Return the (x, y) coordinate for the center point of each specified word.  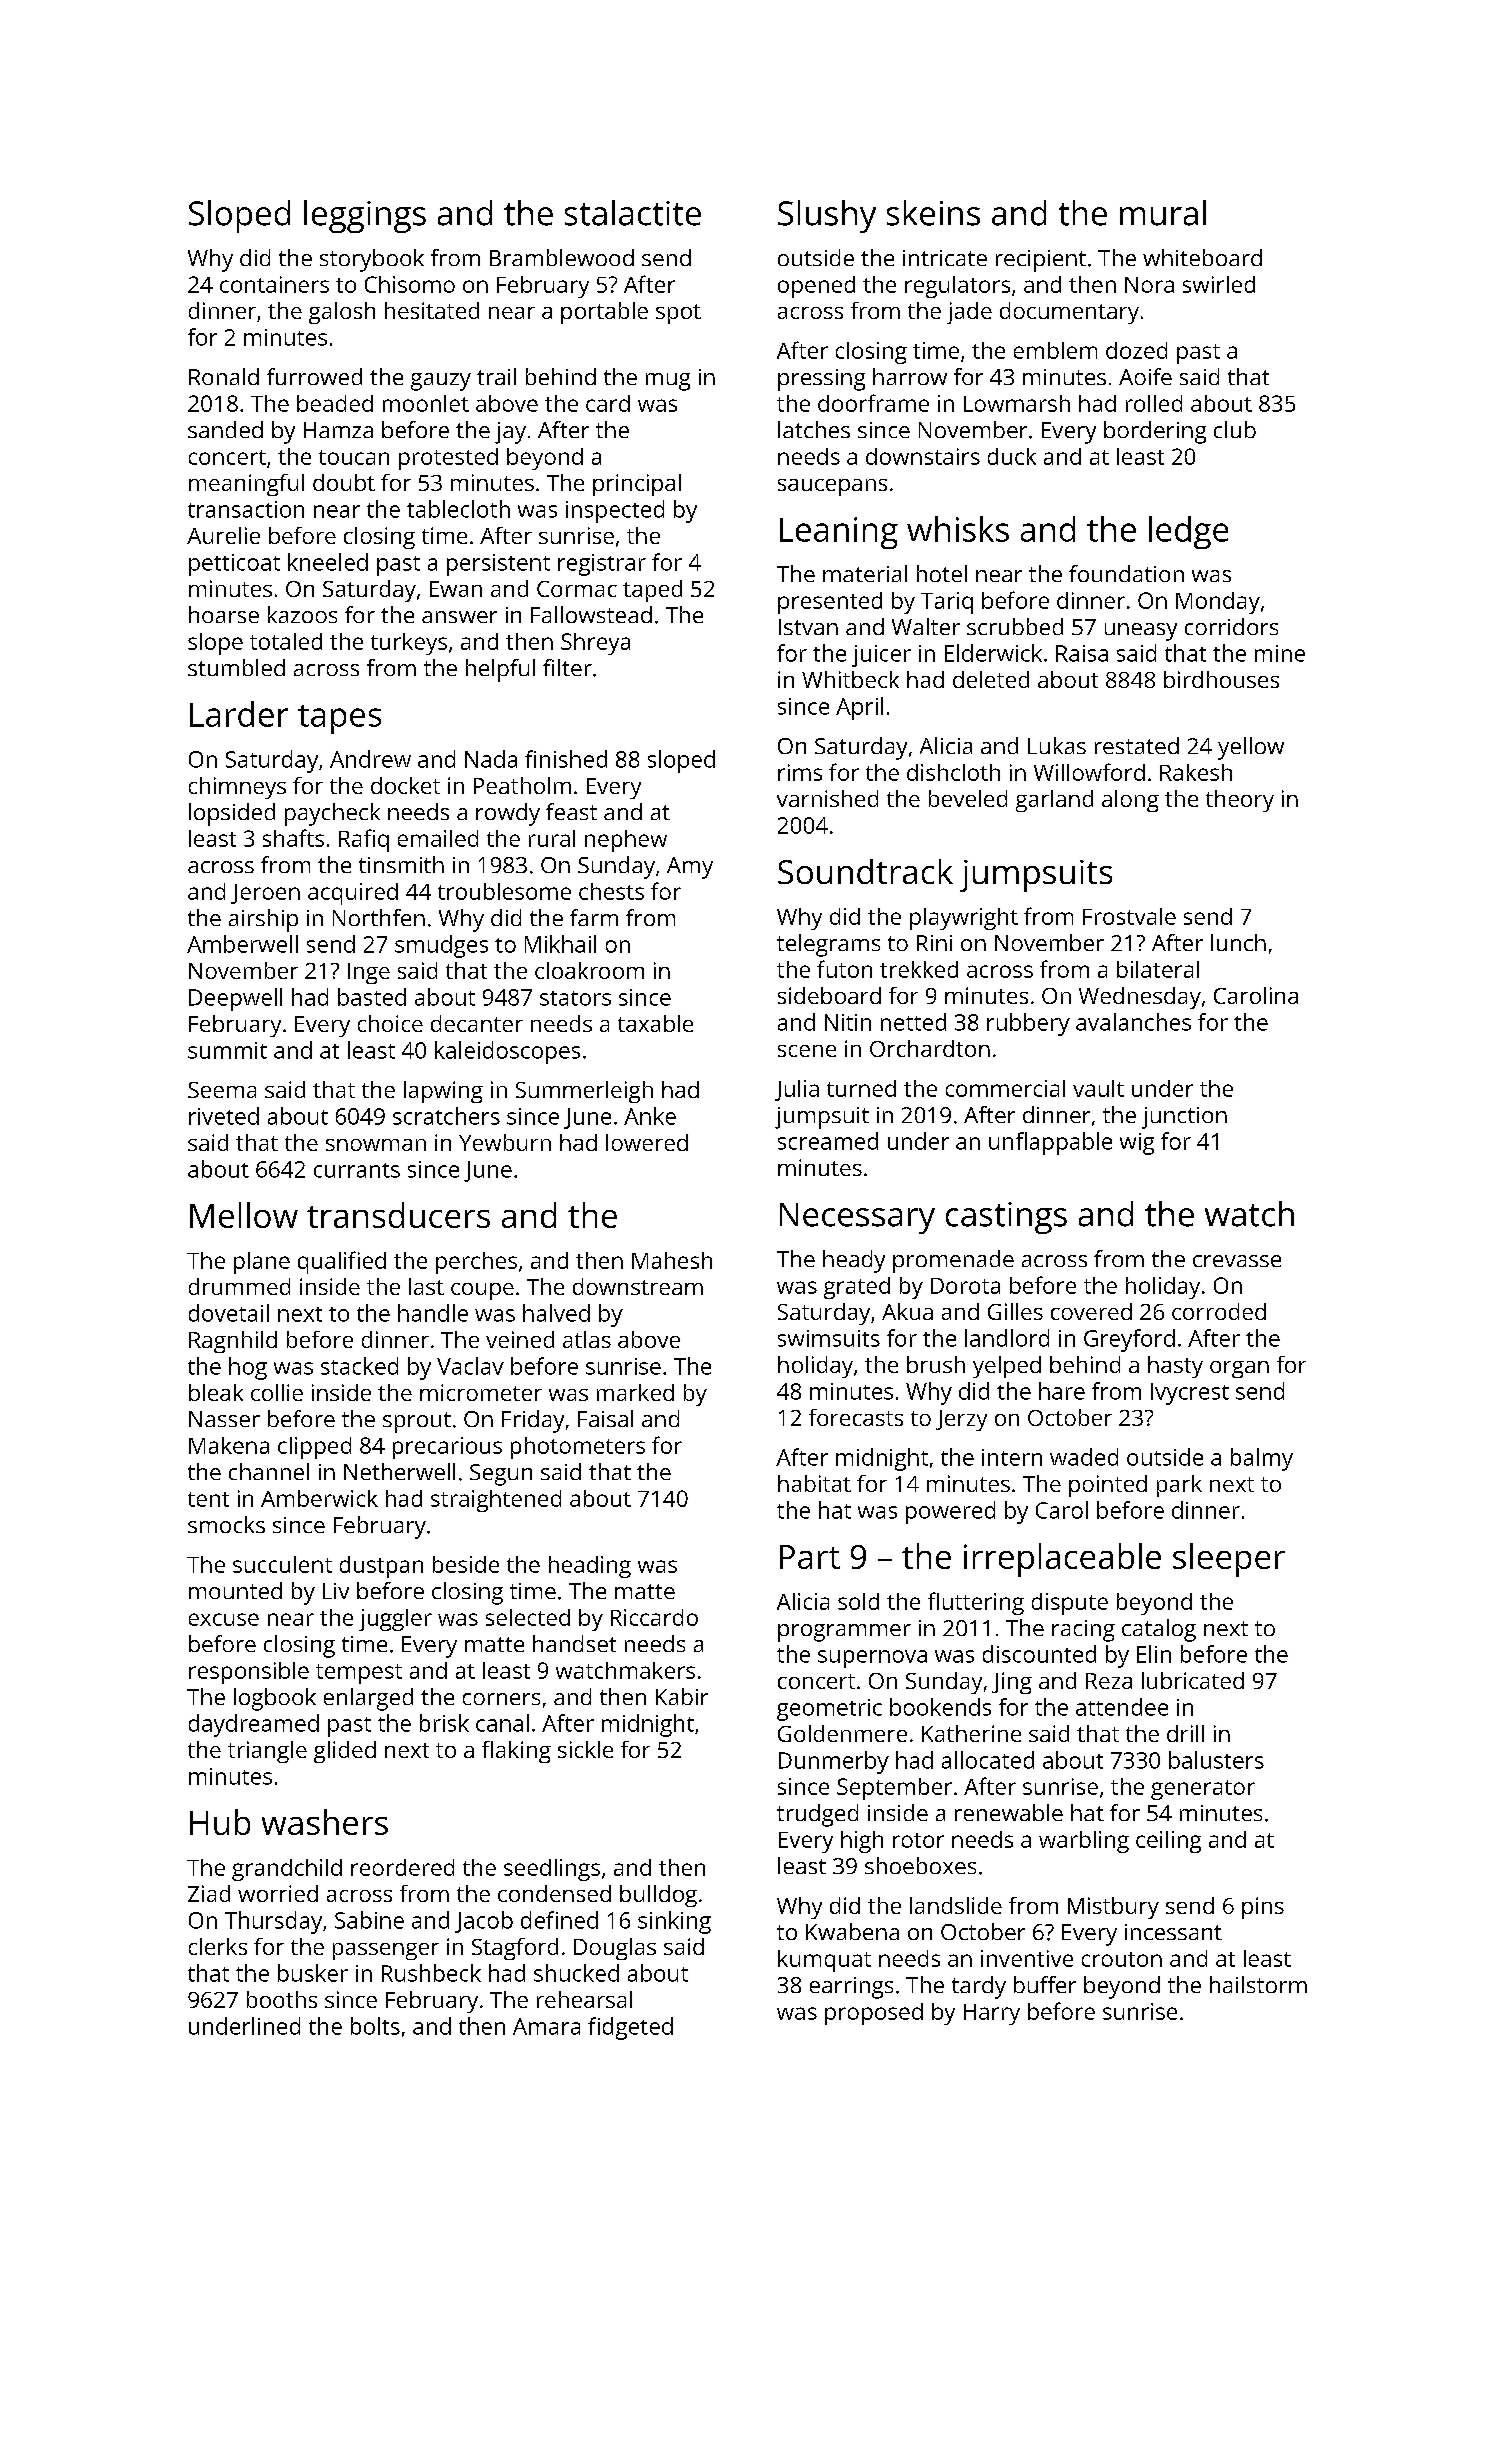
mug (668, 382)
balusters (1216, 1760)
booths (282, 1999)
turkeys (409, 644)
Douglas (615, 1949)
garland (1054, 801)
